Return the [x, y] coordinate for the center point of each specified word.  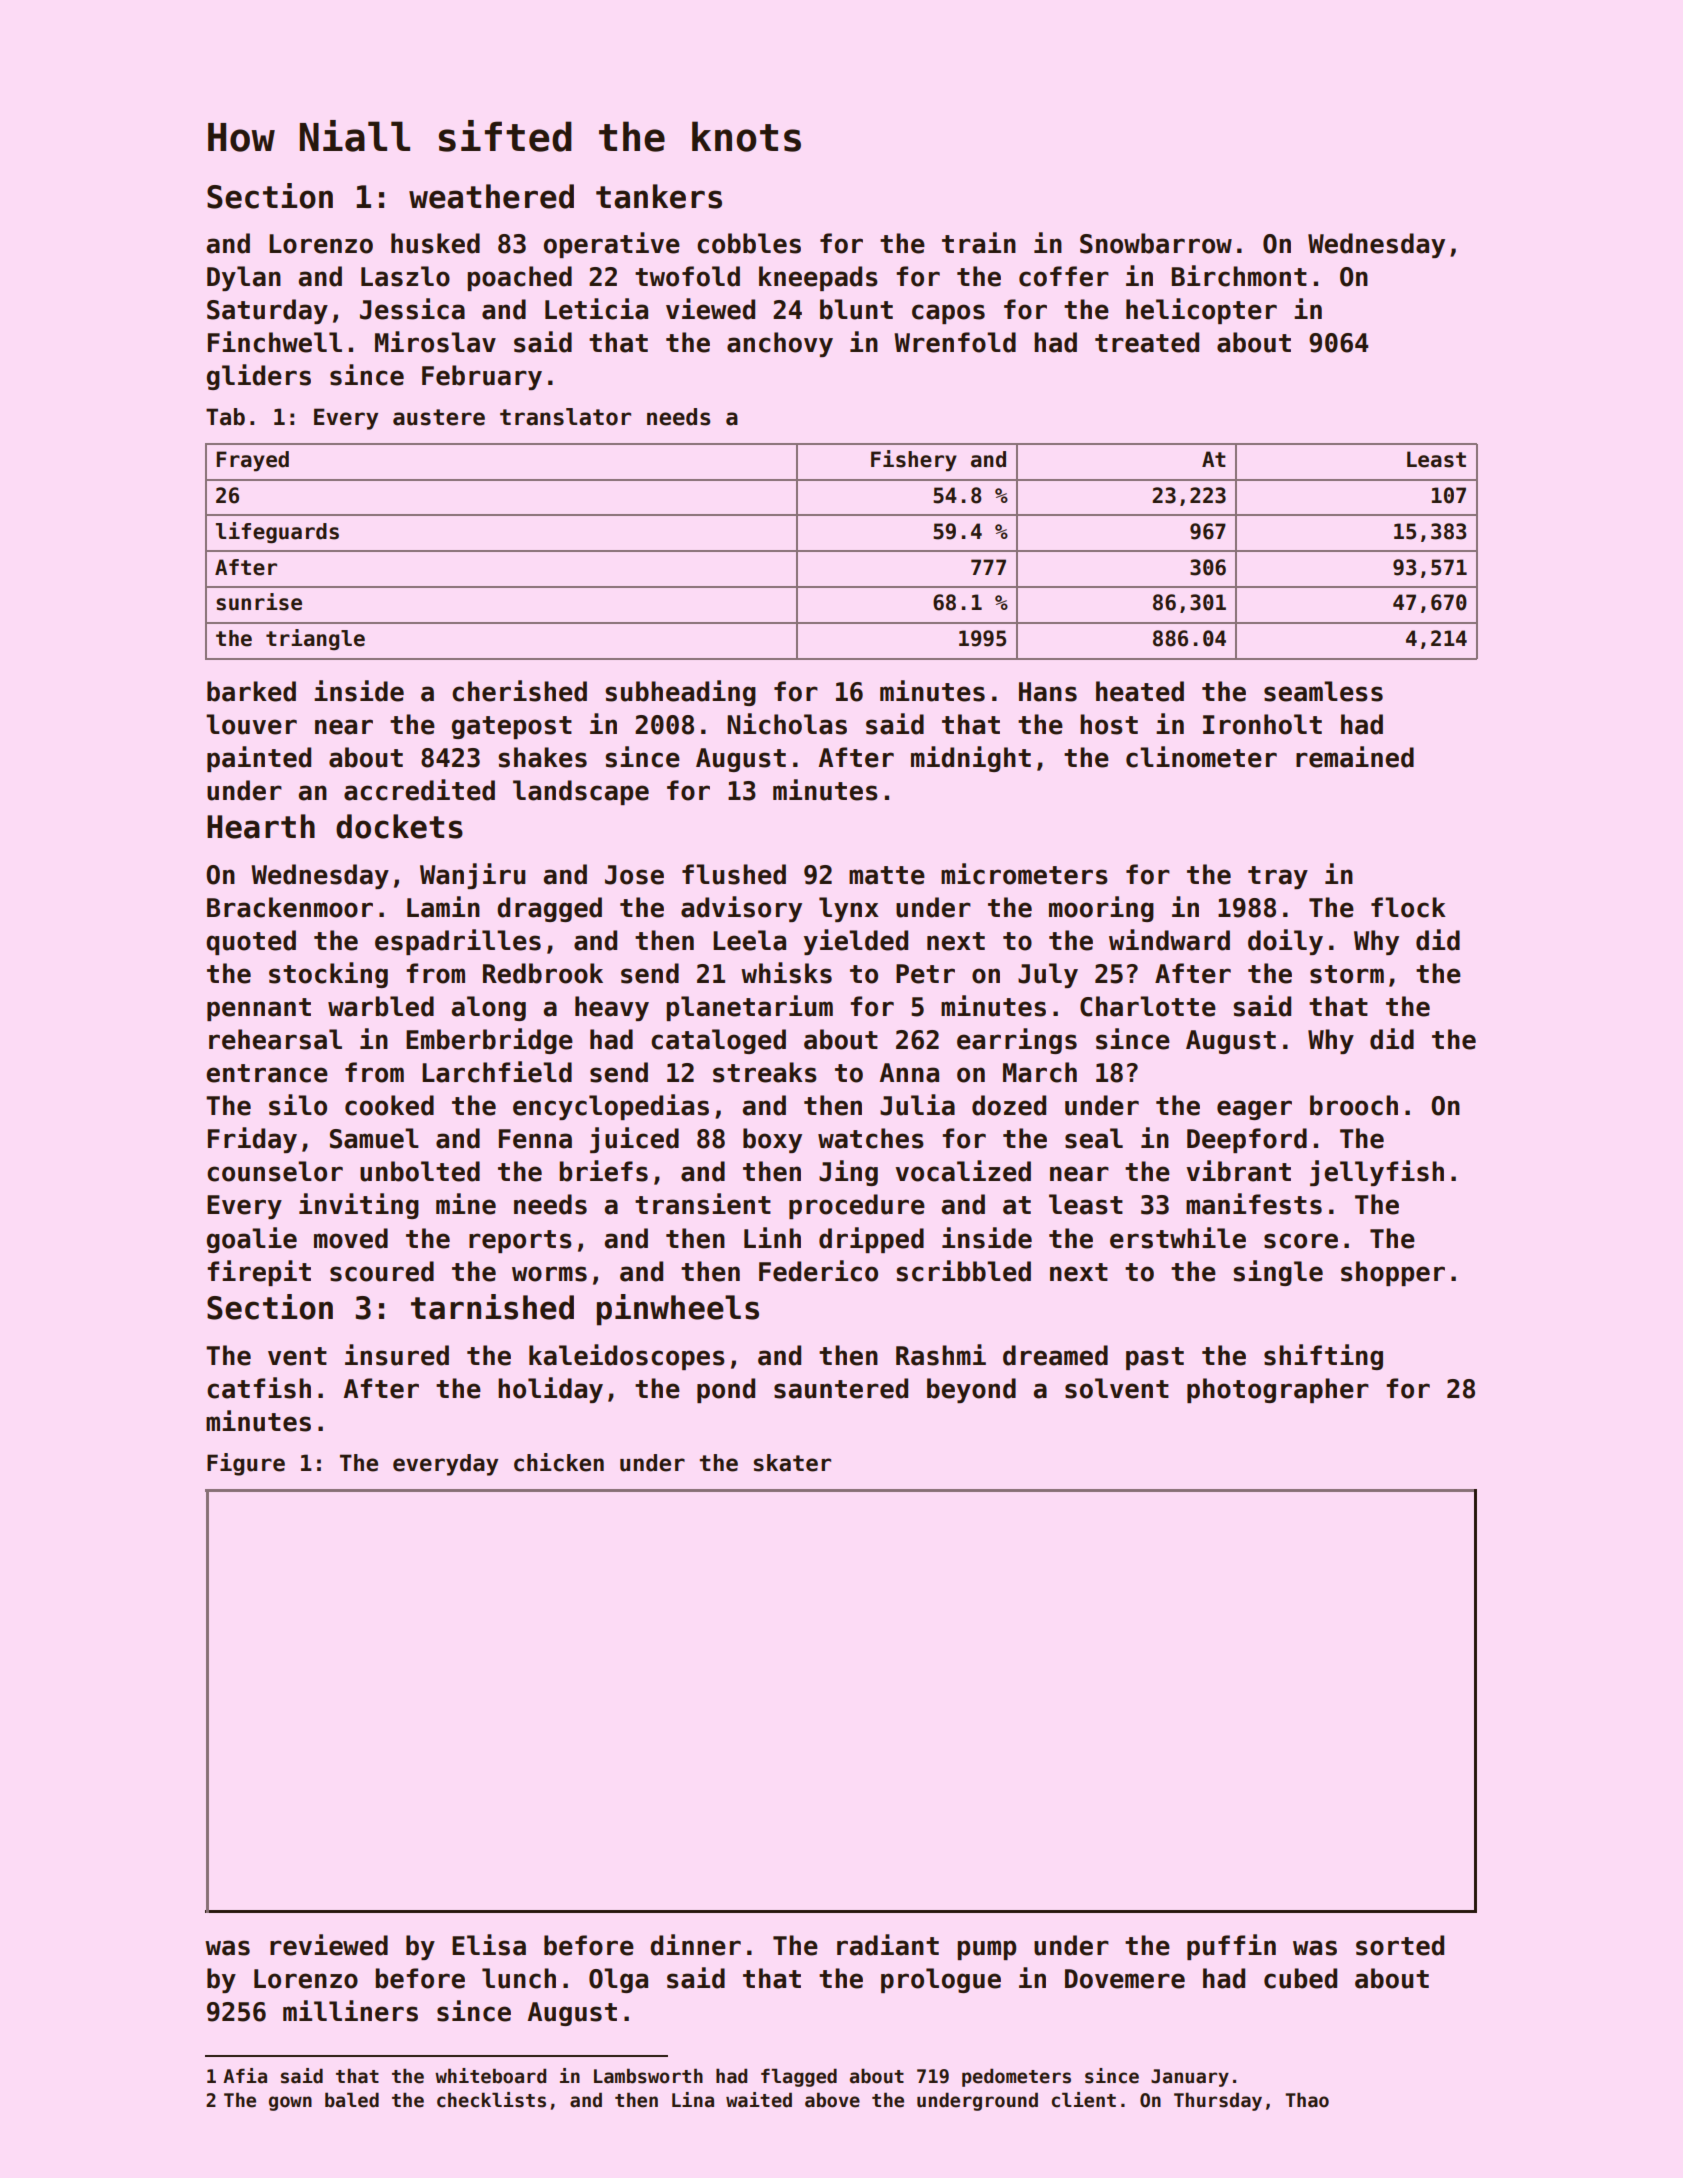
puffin [1231, 1947]
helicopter [1201, 311]
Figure [246, 1464]
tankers [659, 196]
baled [352, 2100]
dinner [695, 1945]
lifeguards [277, 533]
